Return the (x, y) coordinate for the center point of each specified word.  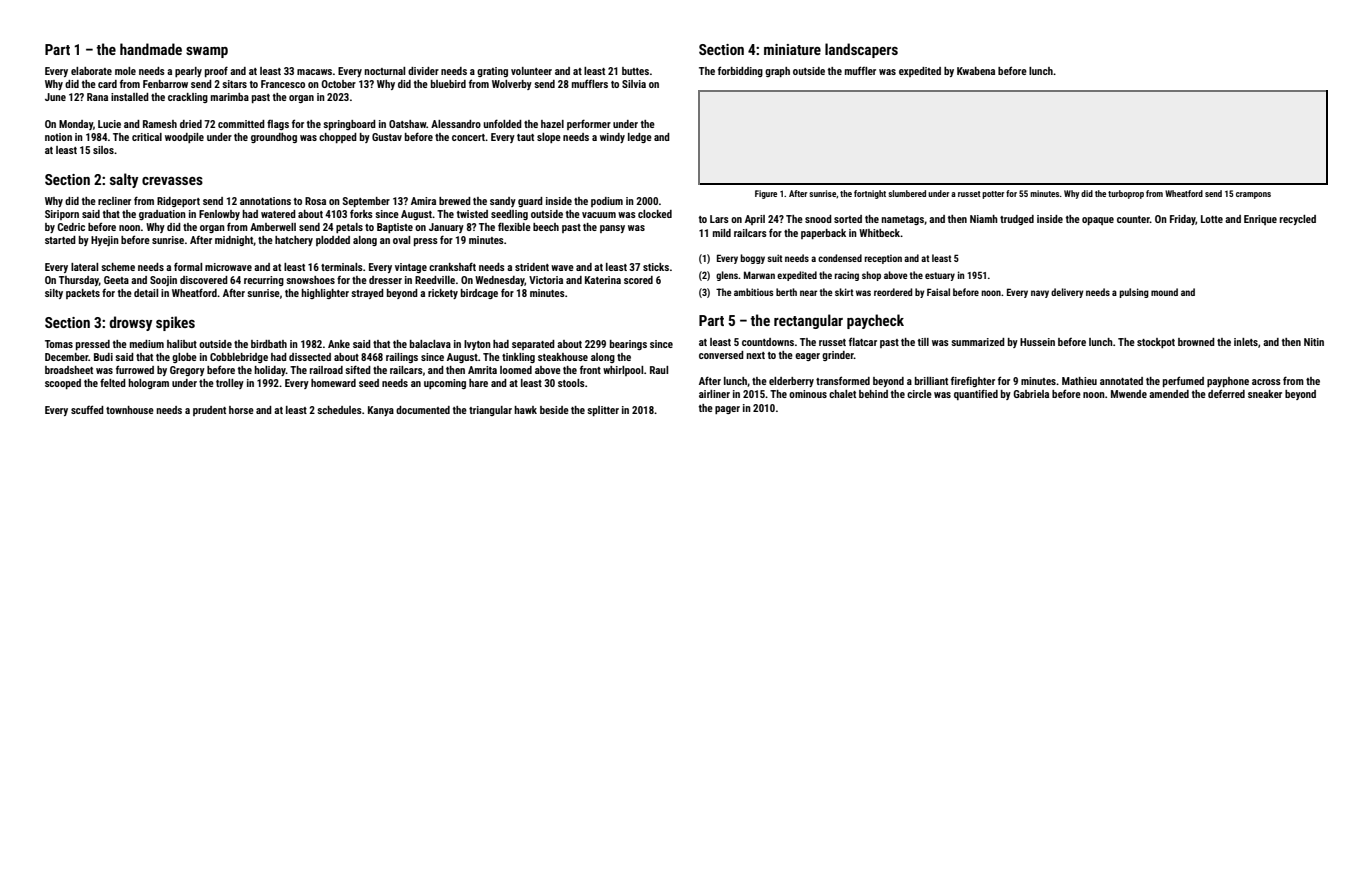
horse (241, 410)
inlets (1246, 342)
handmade (151, 49)
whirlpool (623, 371)
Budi (103, 357)
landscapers (861, 50)
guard (530, 202)
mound (1164, 292)
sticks (656, 267)
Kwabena (976, 71)
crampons (1253, 195)
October (338, 84)
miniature (792, 49)
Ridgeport (178, 202)
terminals (342, 267)
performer (589, 124)
